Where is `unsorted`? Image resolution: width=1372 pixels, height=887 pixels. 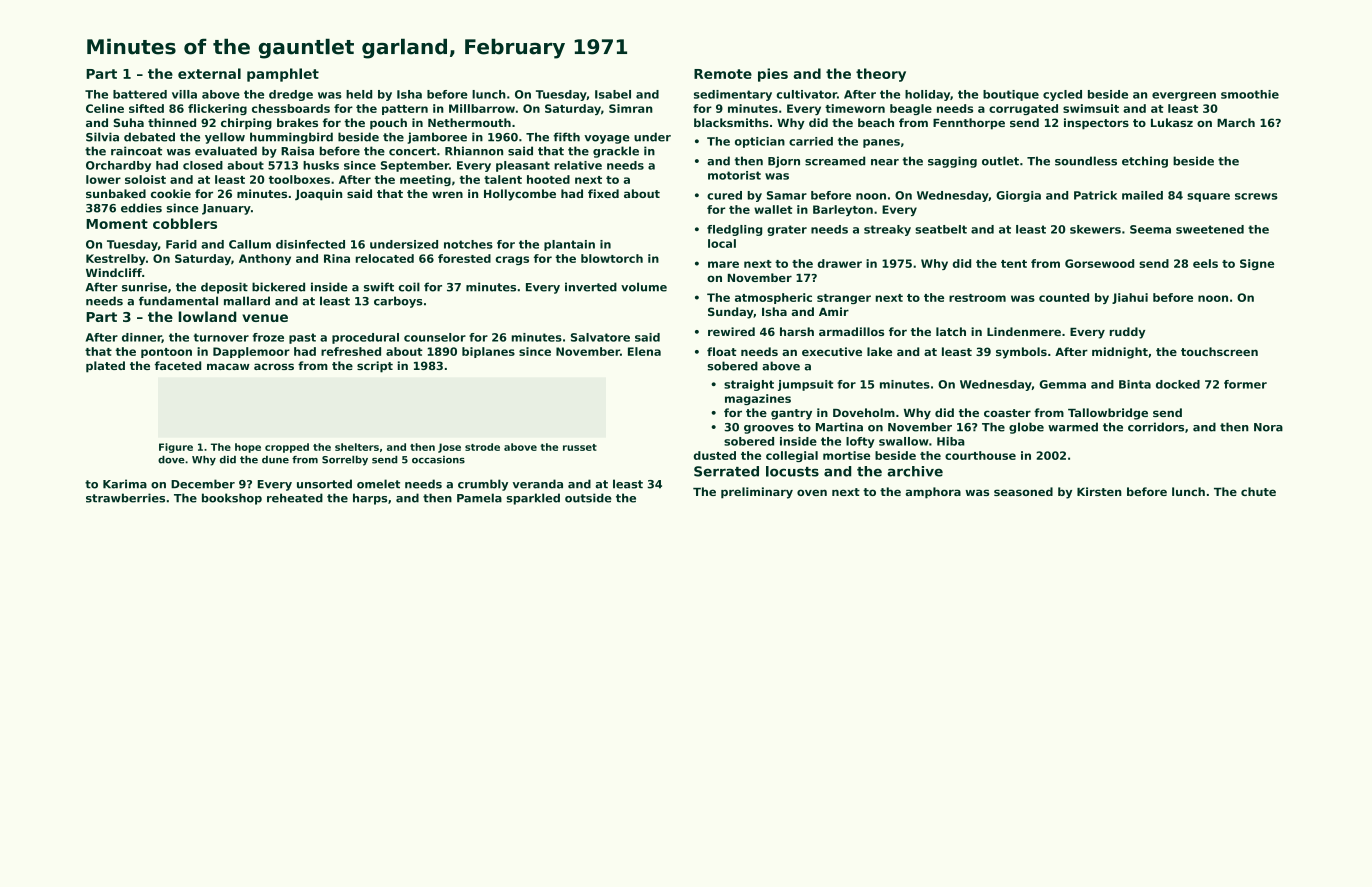 unsorted is located at coordinates (324, 484).
